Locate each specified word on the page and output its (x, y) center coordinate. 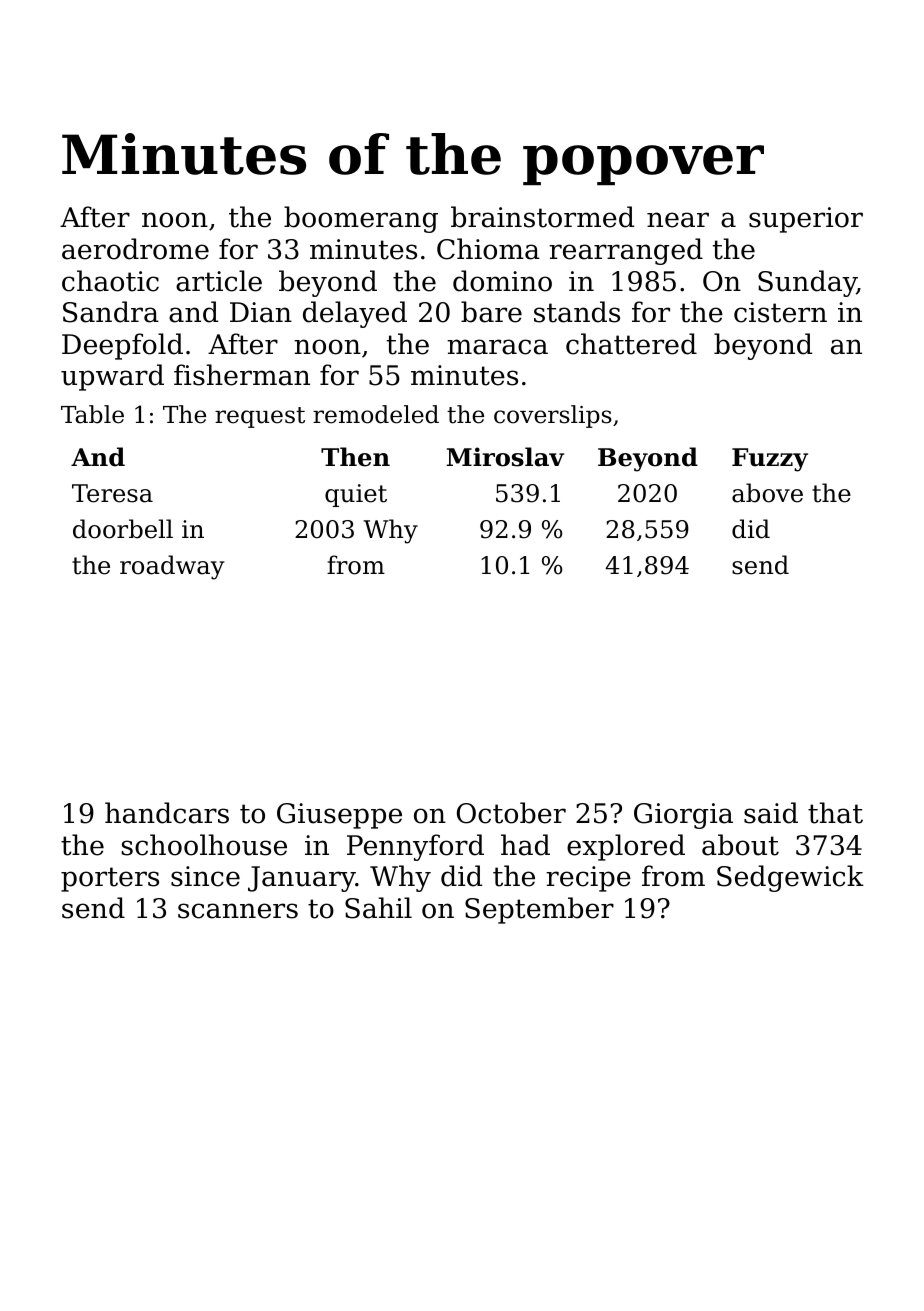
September (539, 910)
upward (112, 377)
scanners (238, 911)
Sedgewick (790, 878)
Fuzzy (770, 460)
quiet (356, 495)
